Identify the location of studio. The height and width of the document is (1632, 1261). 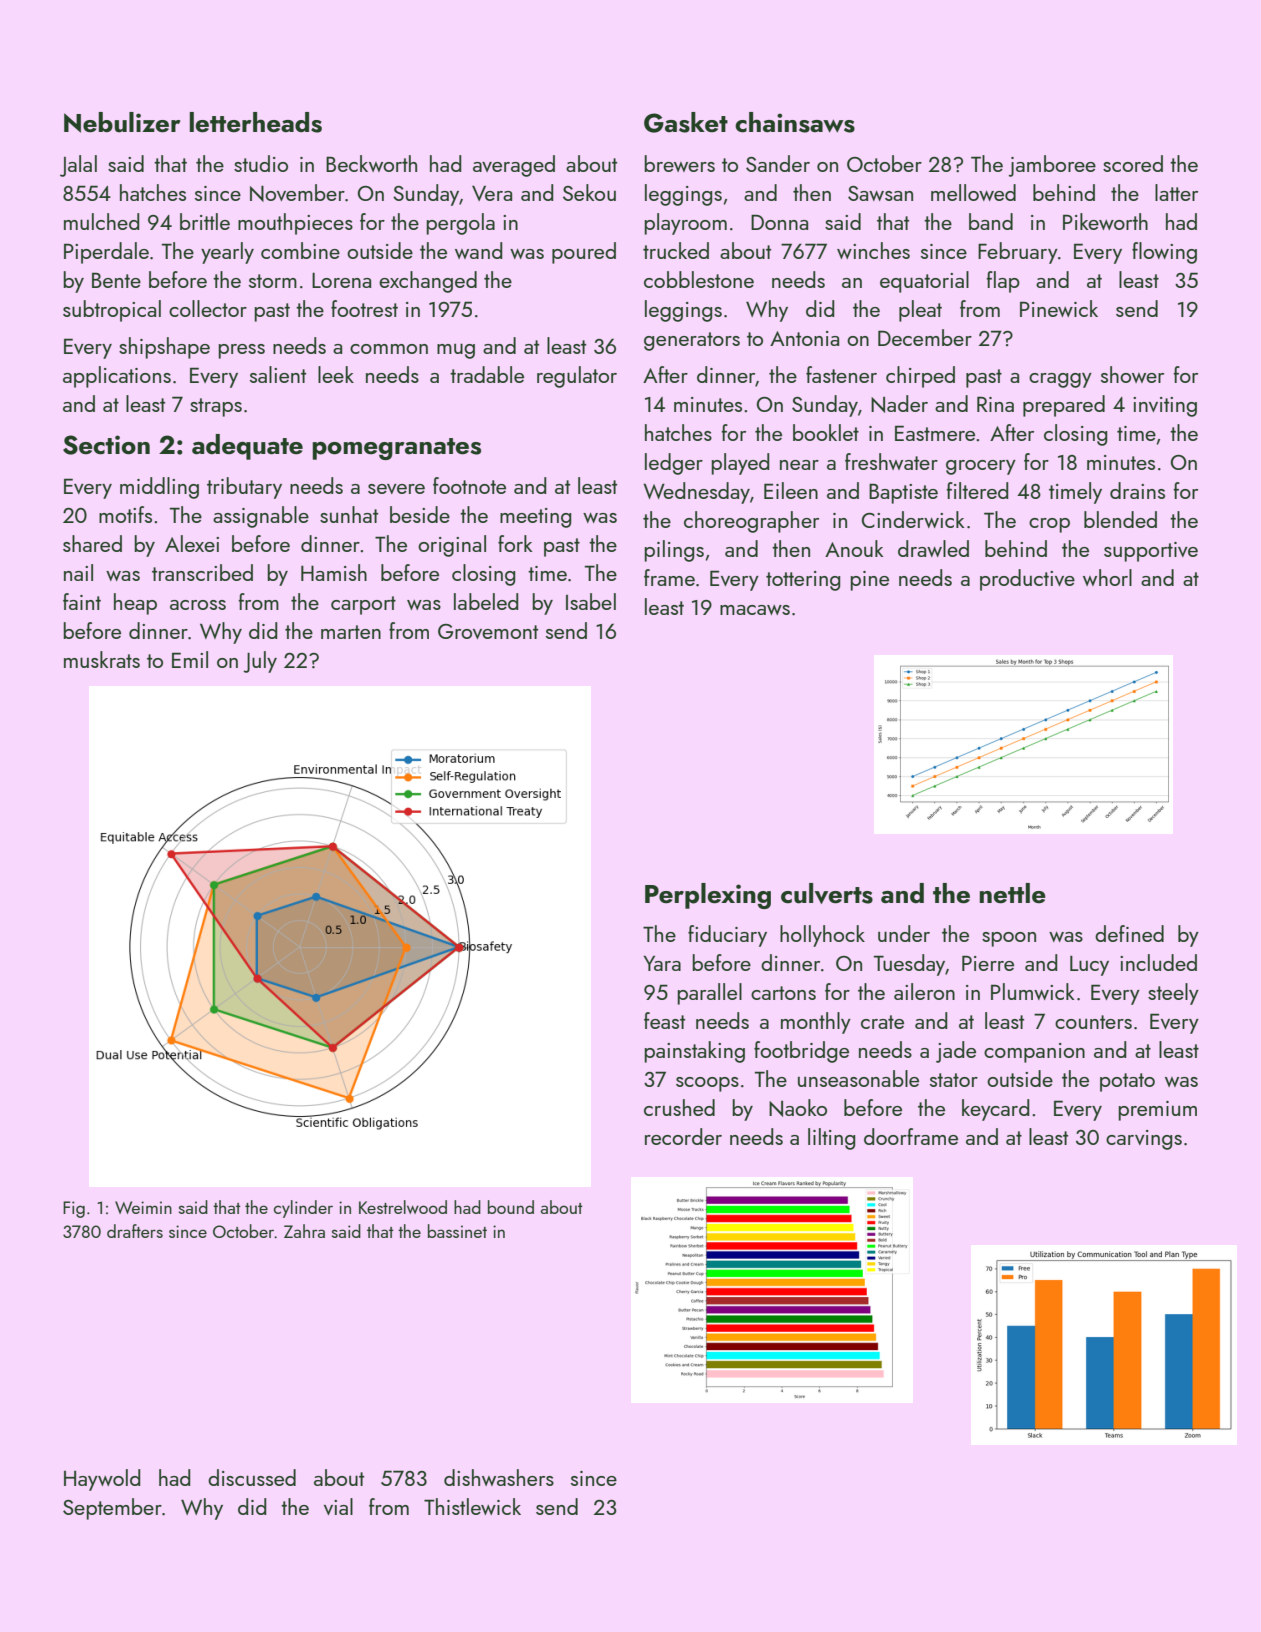
(261, 163).
